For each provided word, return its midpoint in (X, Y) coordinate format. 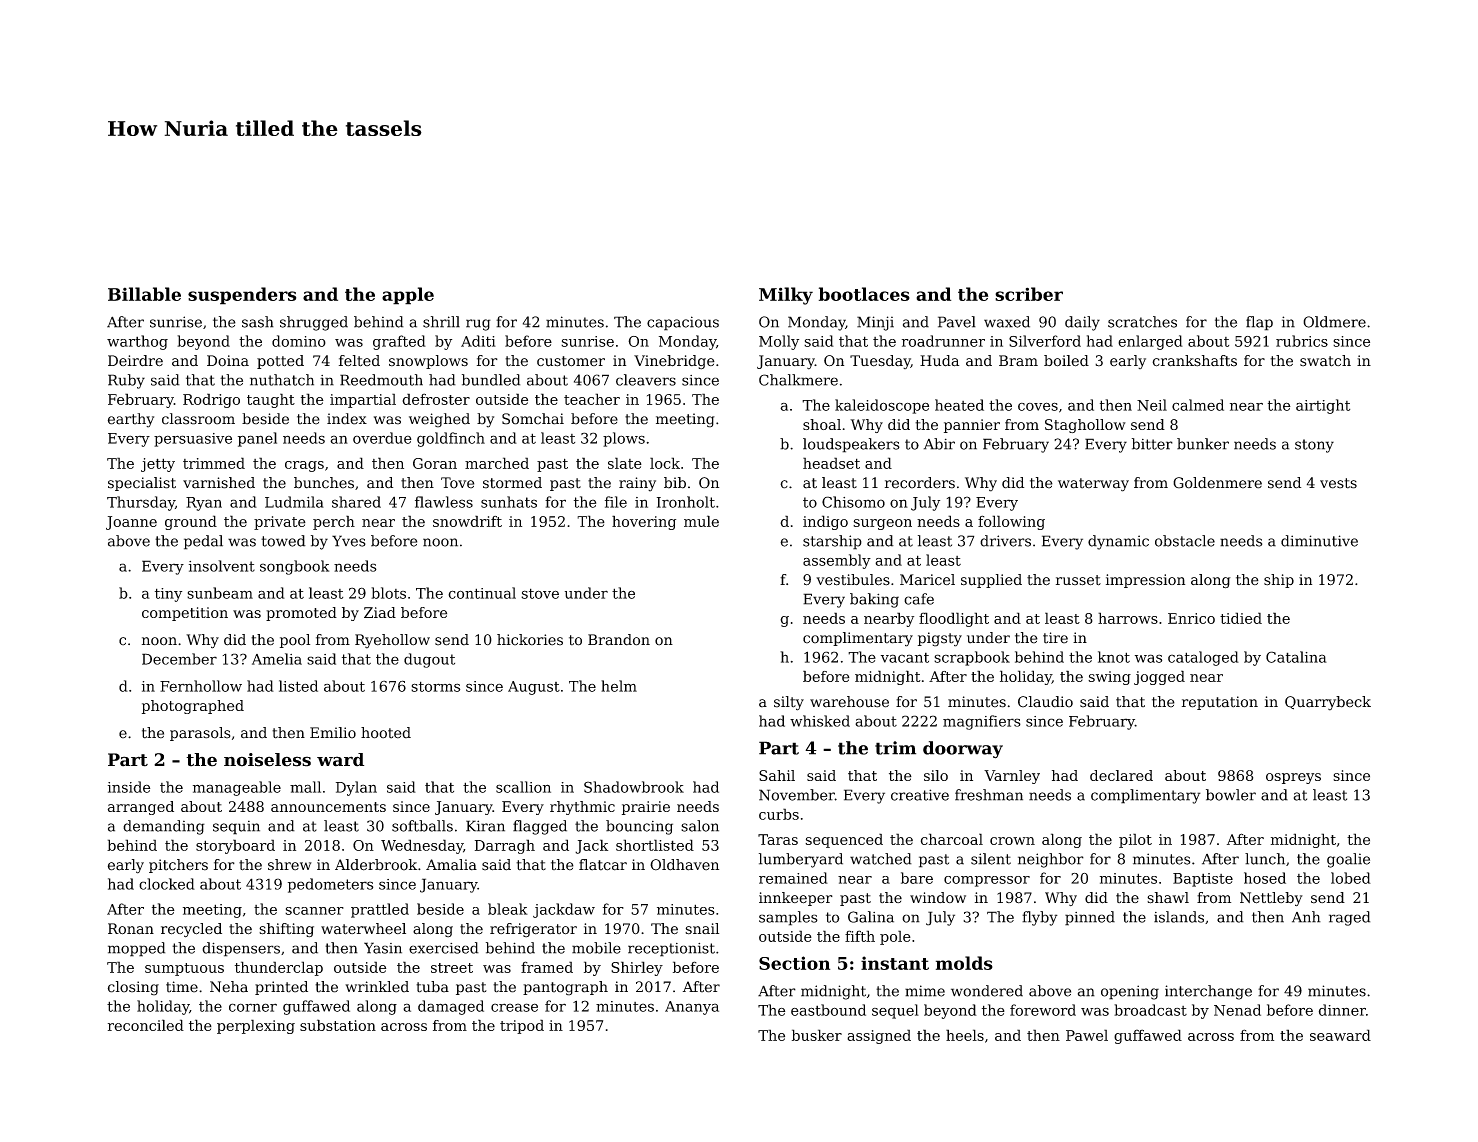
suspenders (242, 296)
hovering (644, 522)
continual (482, 593)
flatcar (603, 865)
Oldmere (1334, 322)
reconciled (146, 1025)
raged (1349, 918)
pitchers (178, 866)
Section (794, 963)
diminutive (1319, 541)
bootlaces (864, 294)
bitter (1152, 444)
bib (675, 483)
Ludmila (294, 502)
